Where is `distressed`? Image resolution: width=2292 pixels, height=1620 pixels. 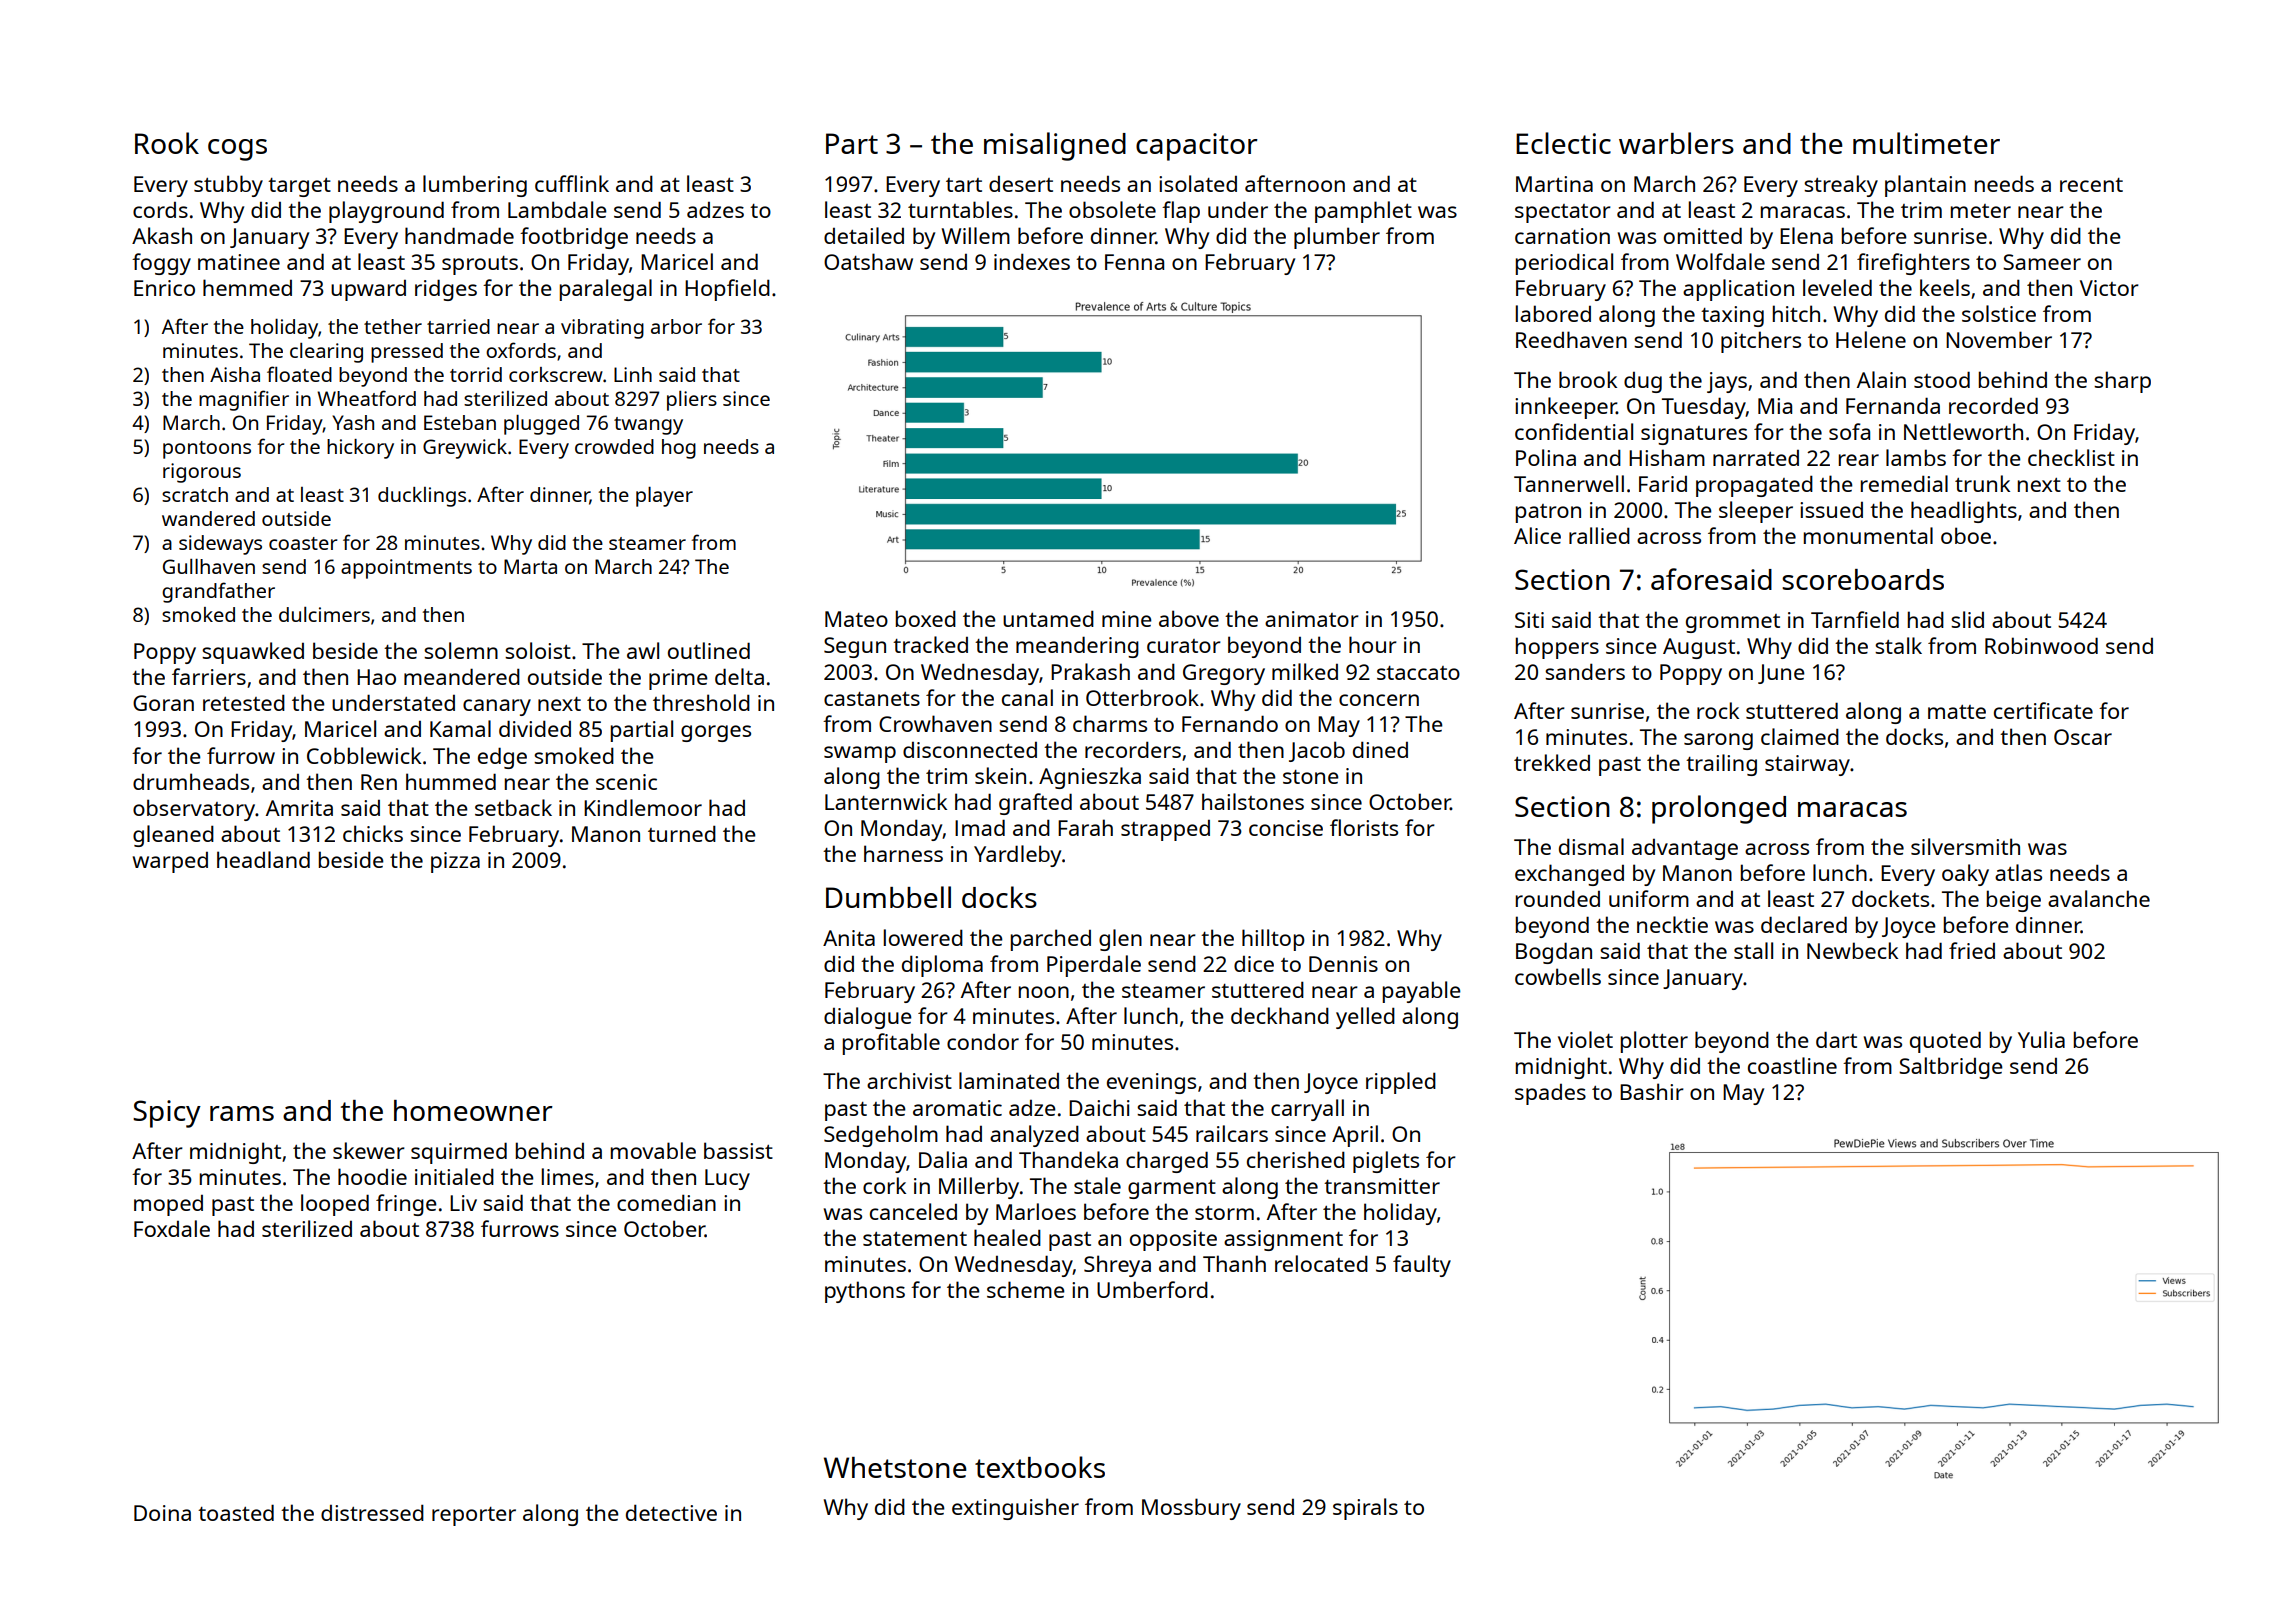 distressed is located at coordinates (372, 1512).
